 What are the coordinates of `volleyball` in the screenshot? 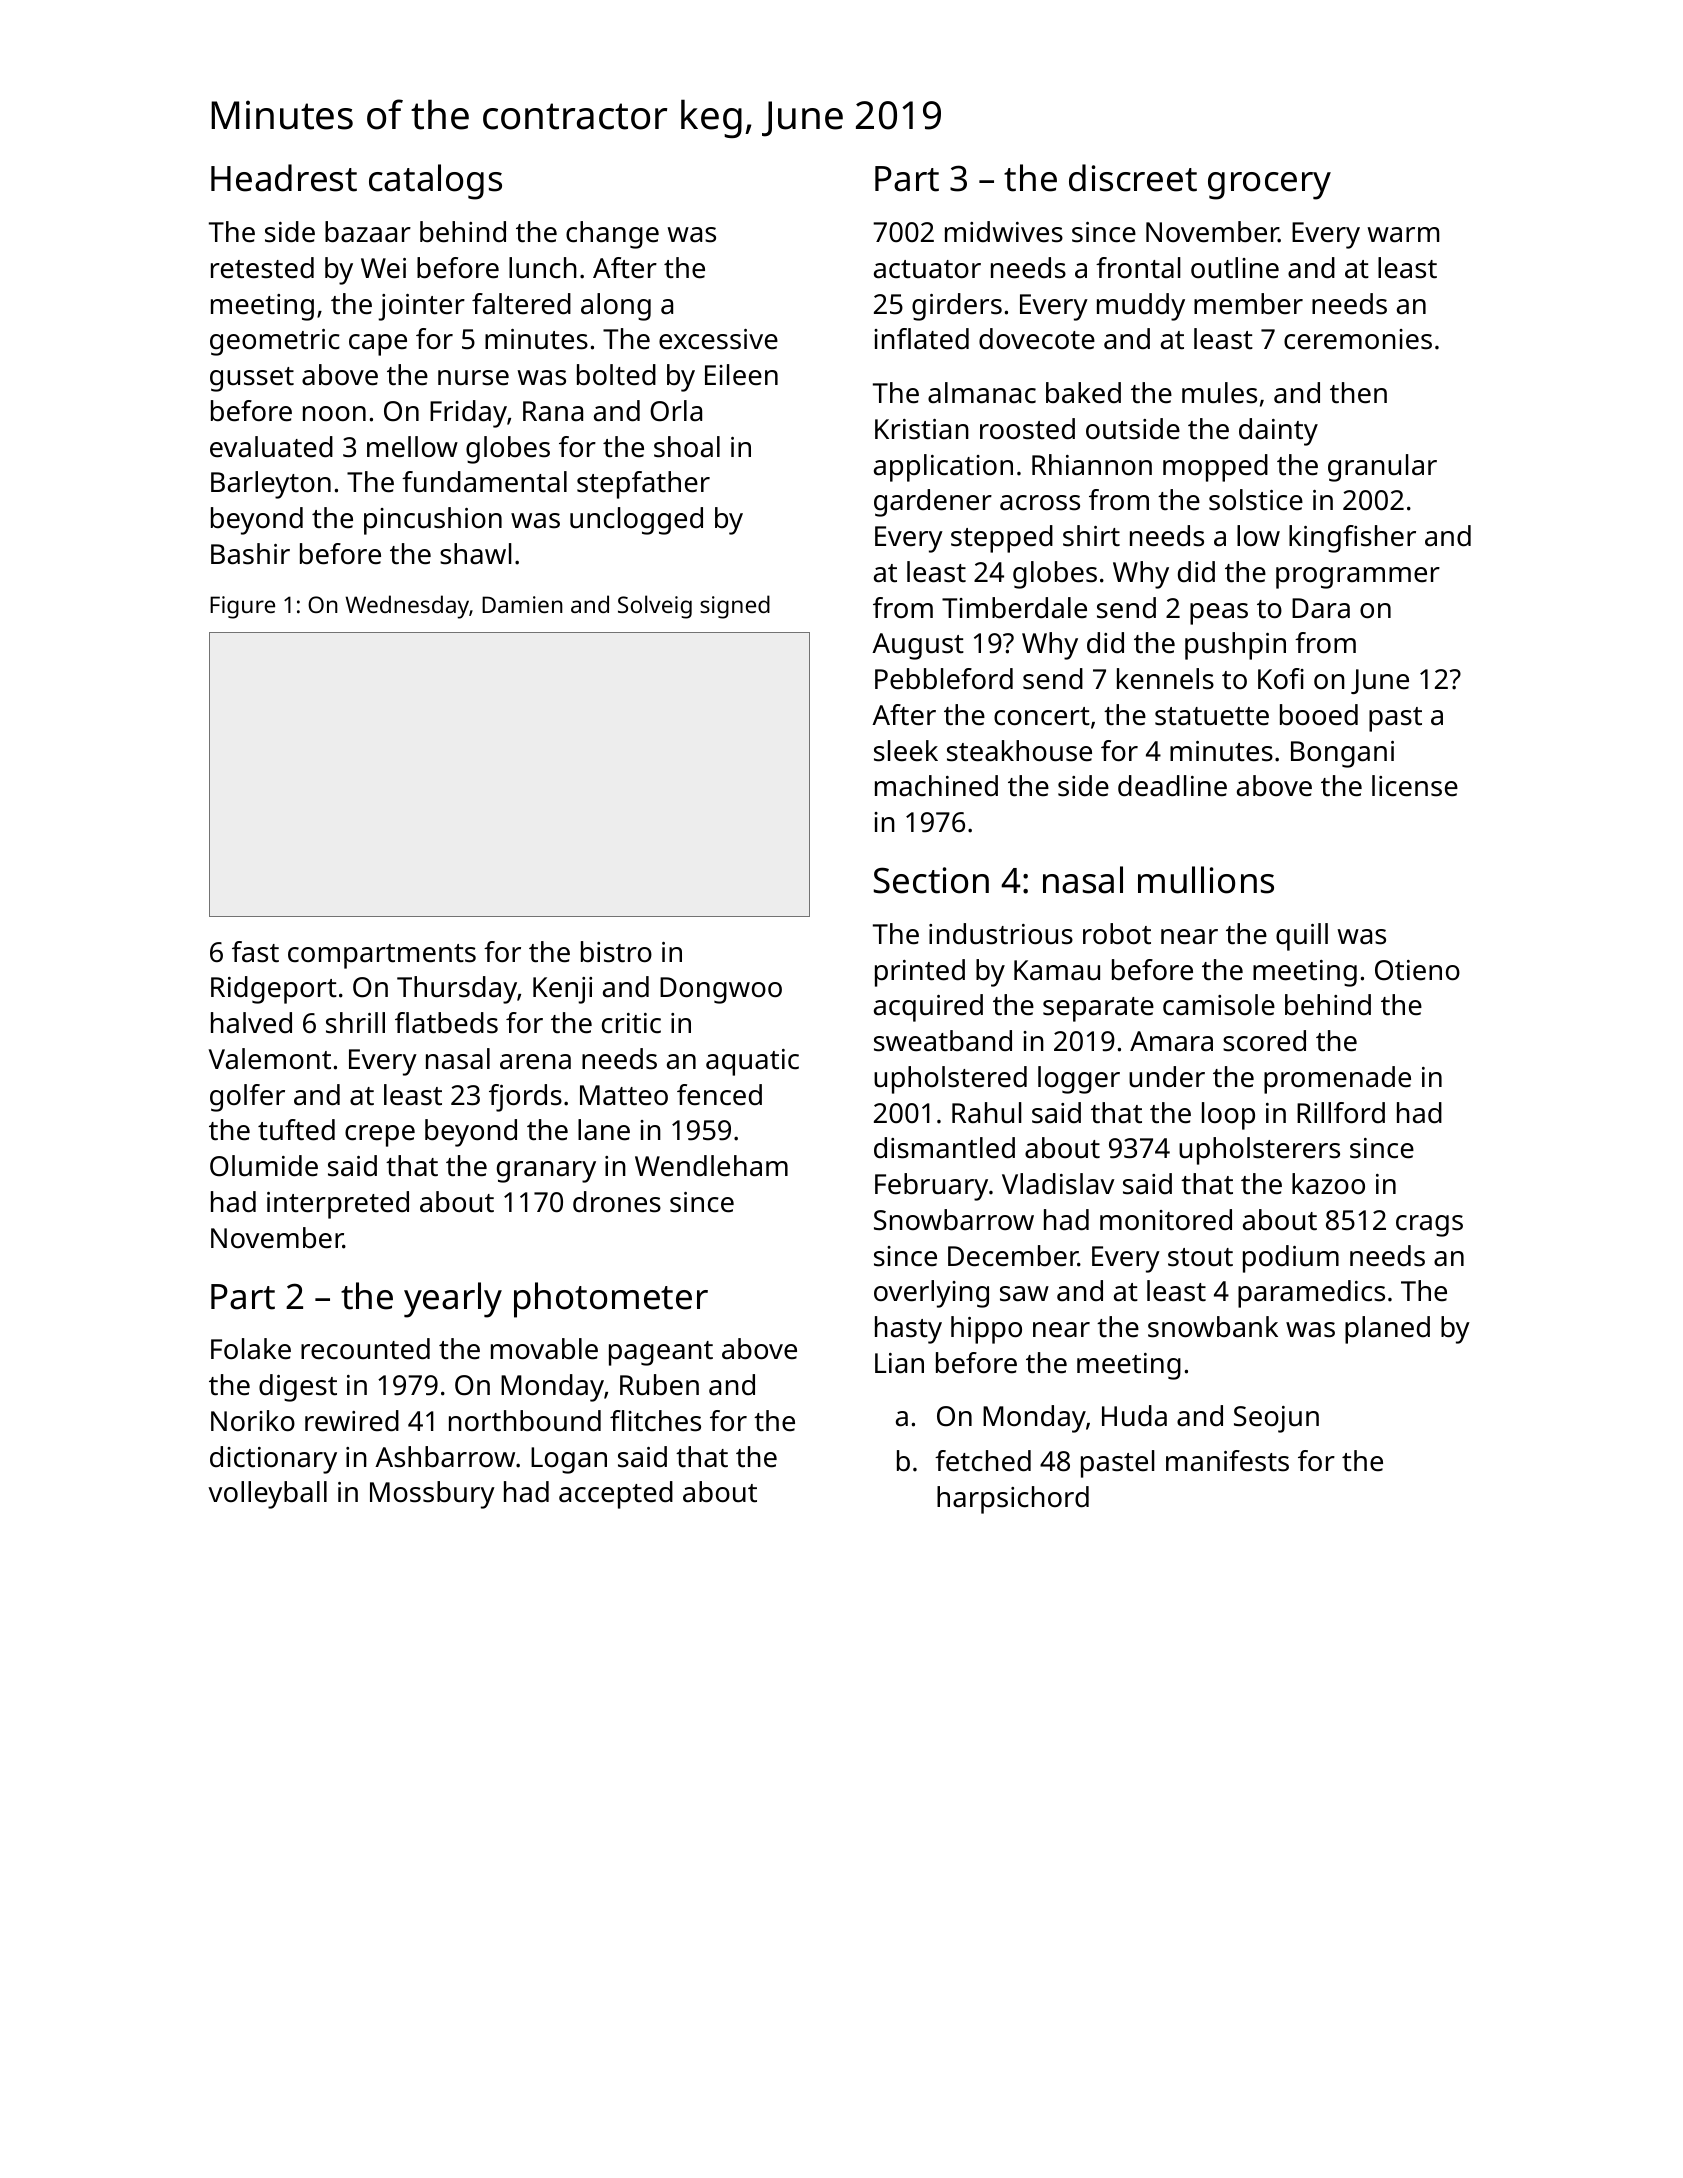 It's located at (267, 1495).
